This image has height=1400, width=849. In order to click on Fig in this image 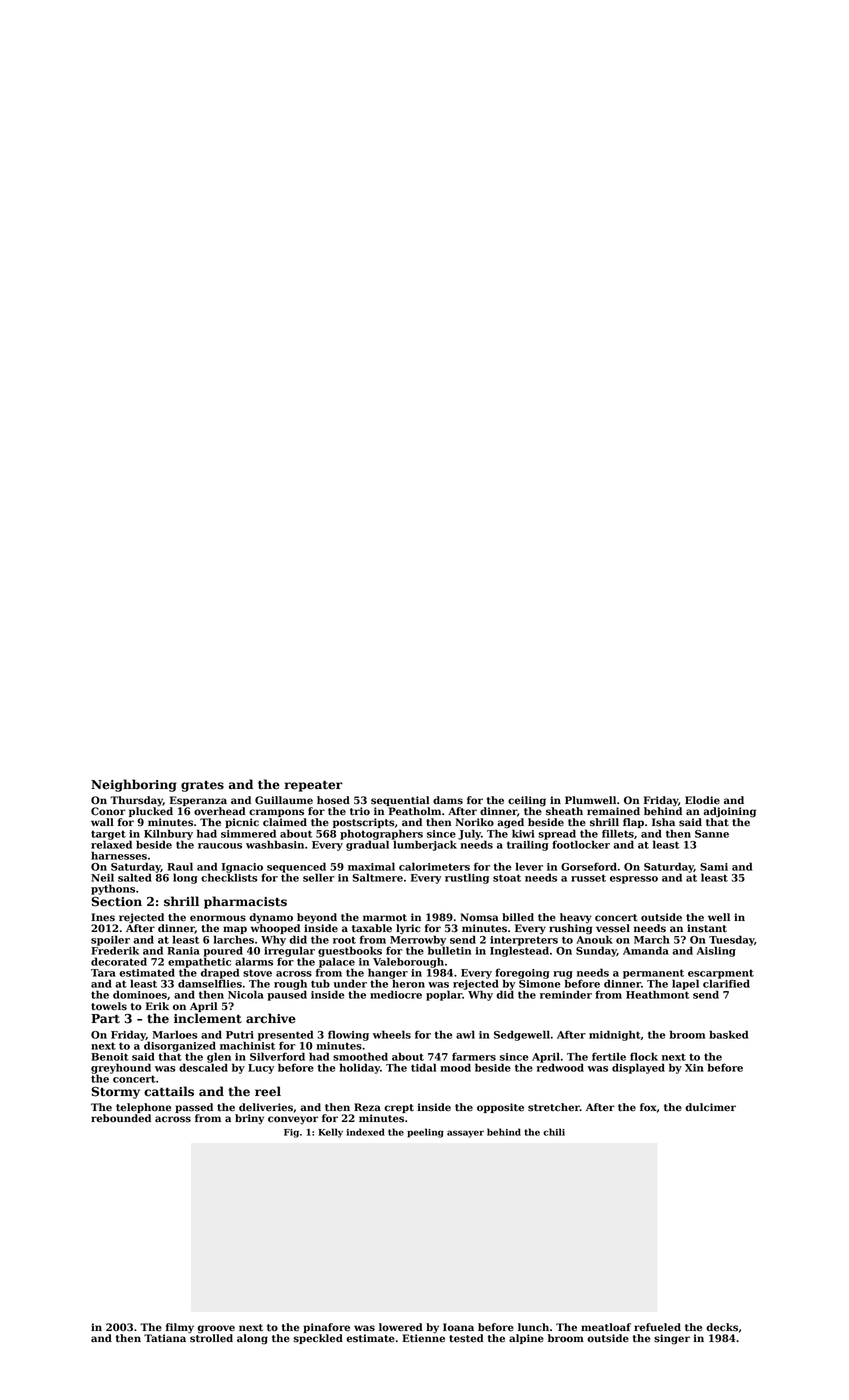, I will do `click(291, 1133)`.
